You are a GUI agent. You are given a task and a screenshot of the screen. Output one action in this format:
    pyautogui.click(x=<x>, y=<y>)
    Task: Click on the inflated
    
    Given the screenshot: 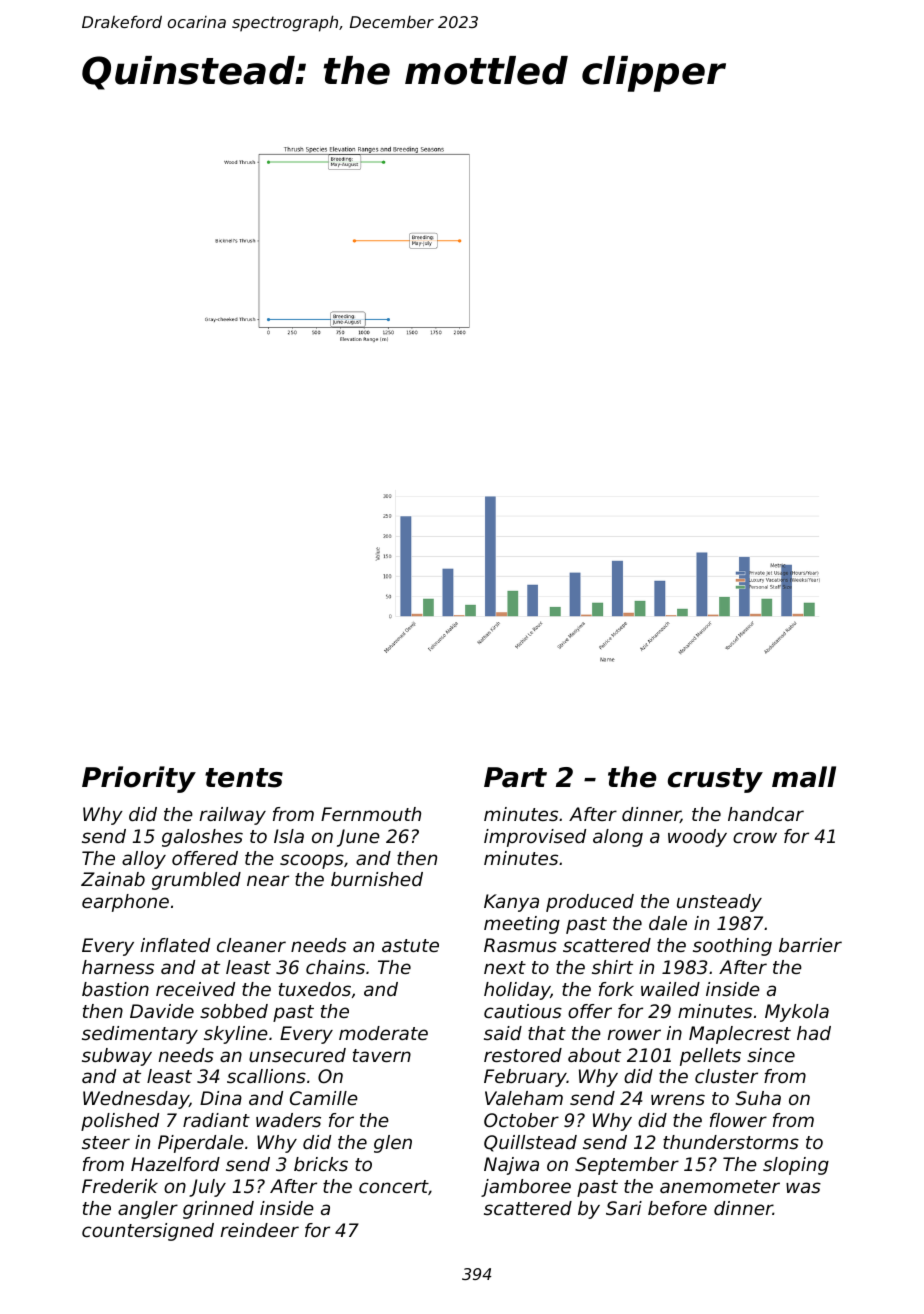 What is the action you would take?
    pyautogui.click(x=175, y=945)
